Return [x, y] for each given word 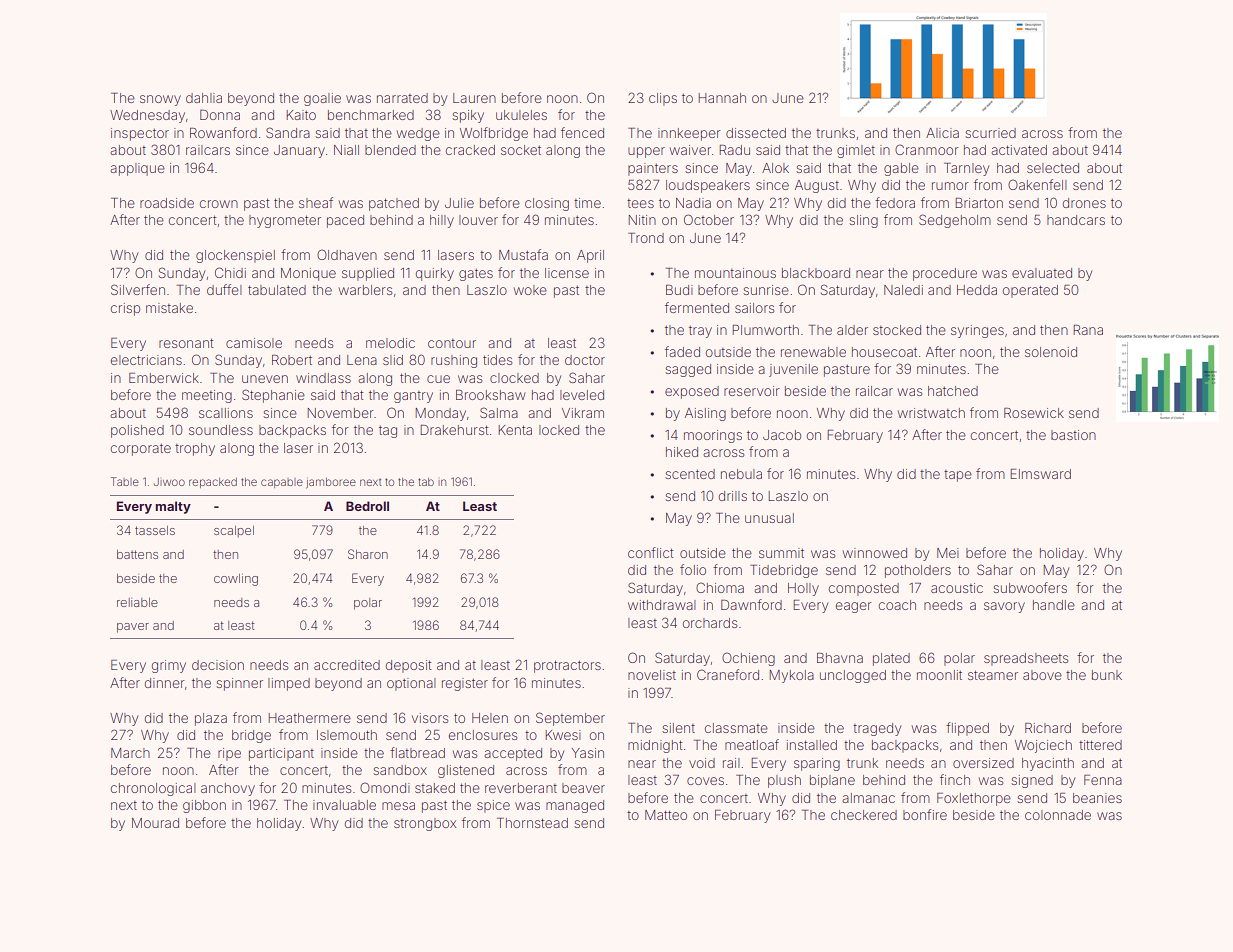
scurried [990, 133]
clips [663, 99]
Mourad [155, 823]
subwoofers [1030, 587]
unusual [769, 518]
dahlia [204, 98]
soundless [221, 430]
